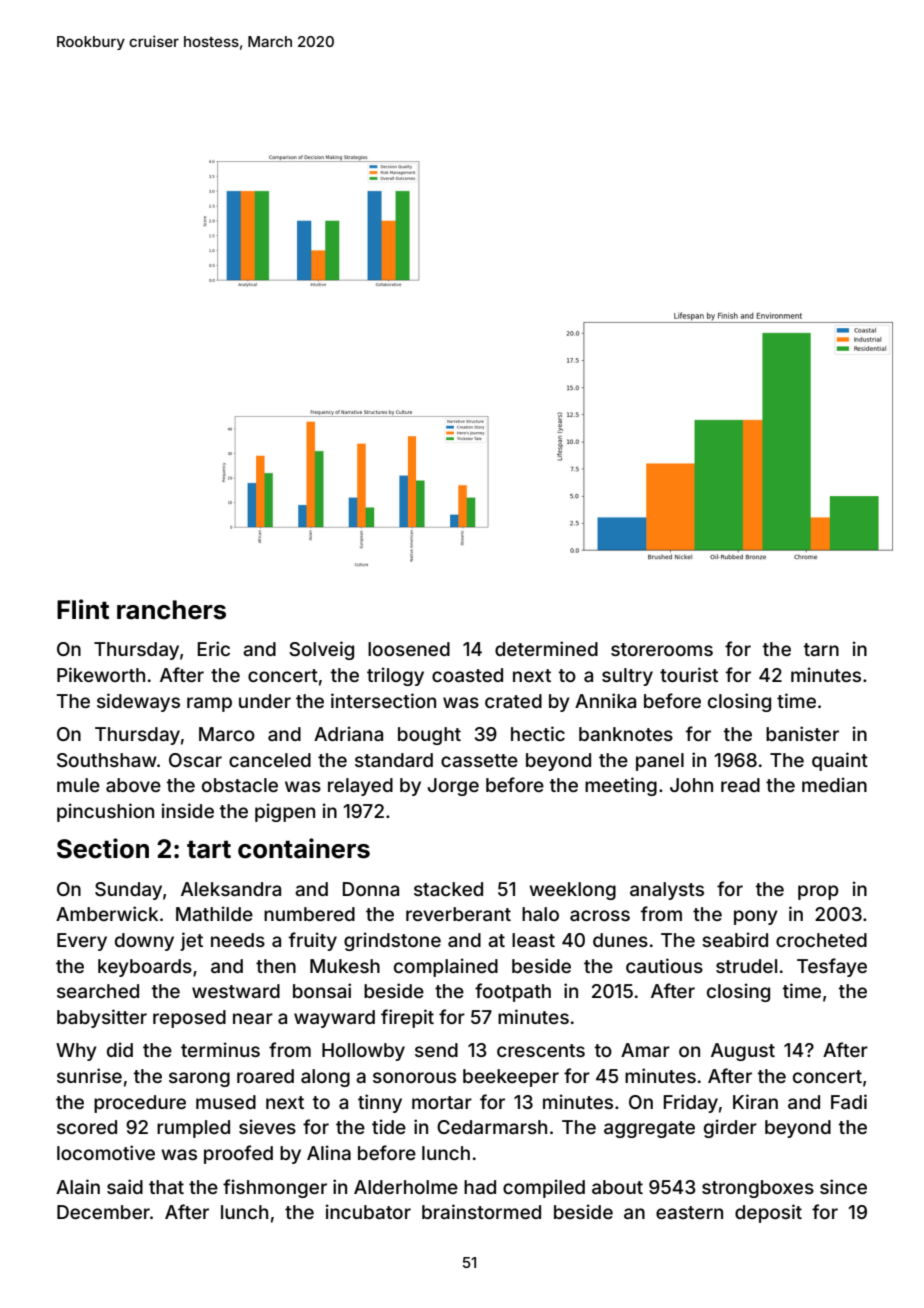 The image size is (924, 1308). Describe the element at coordinates (453, 787) in the screenshot. I see `Jorge` at that location.
